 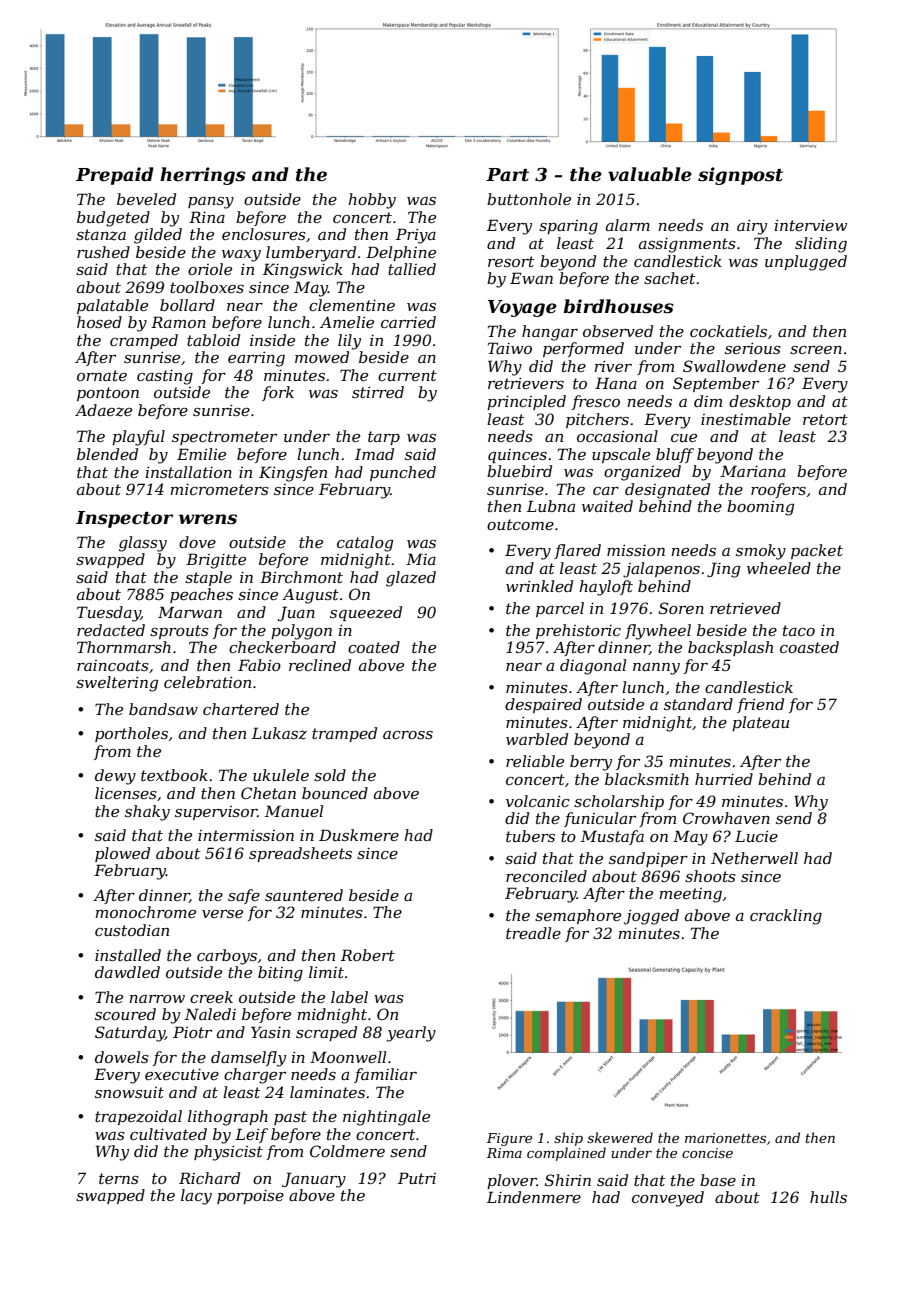 What do you see at coordinates (616, 383) in the page?
I see `Hana` at bounding box center [616, 383].
